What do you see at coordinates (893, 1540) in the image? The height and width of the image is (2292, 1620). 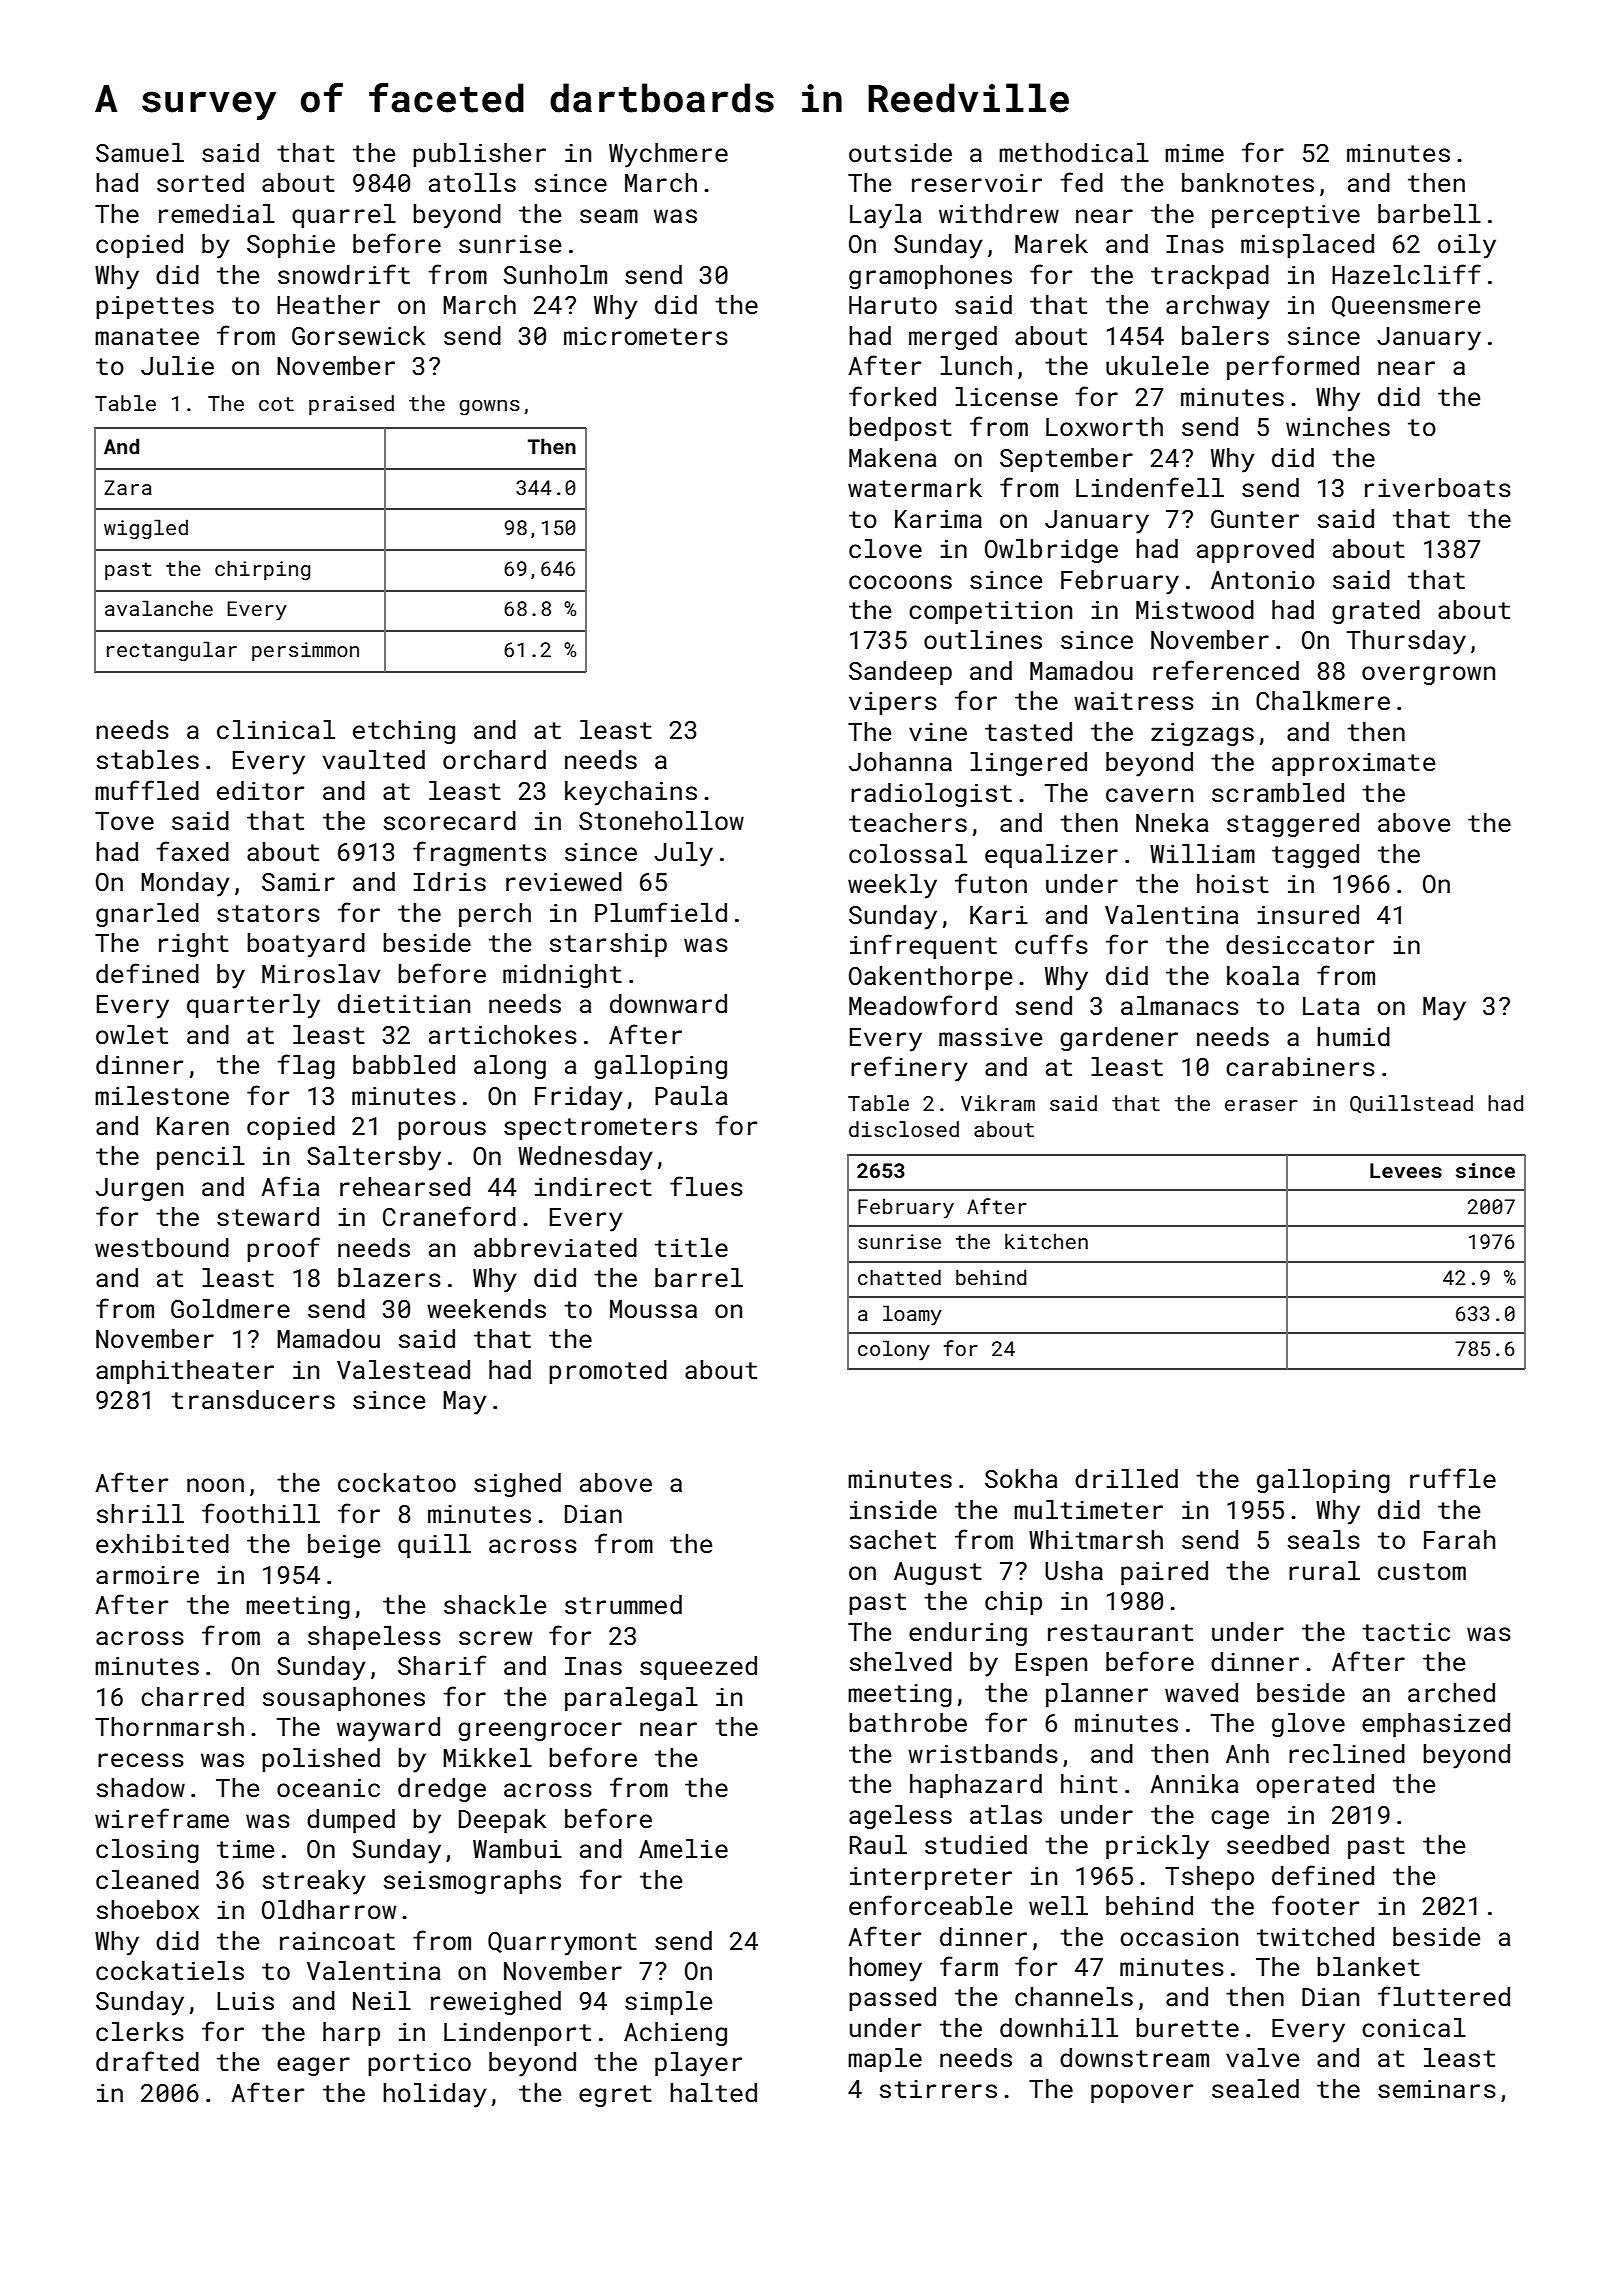 I see `sachet` at bounding box center [893, 1540].
